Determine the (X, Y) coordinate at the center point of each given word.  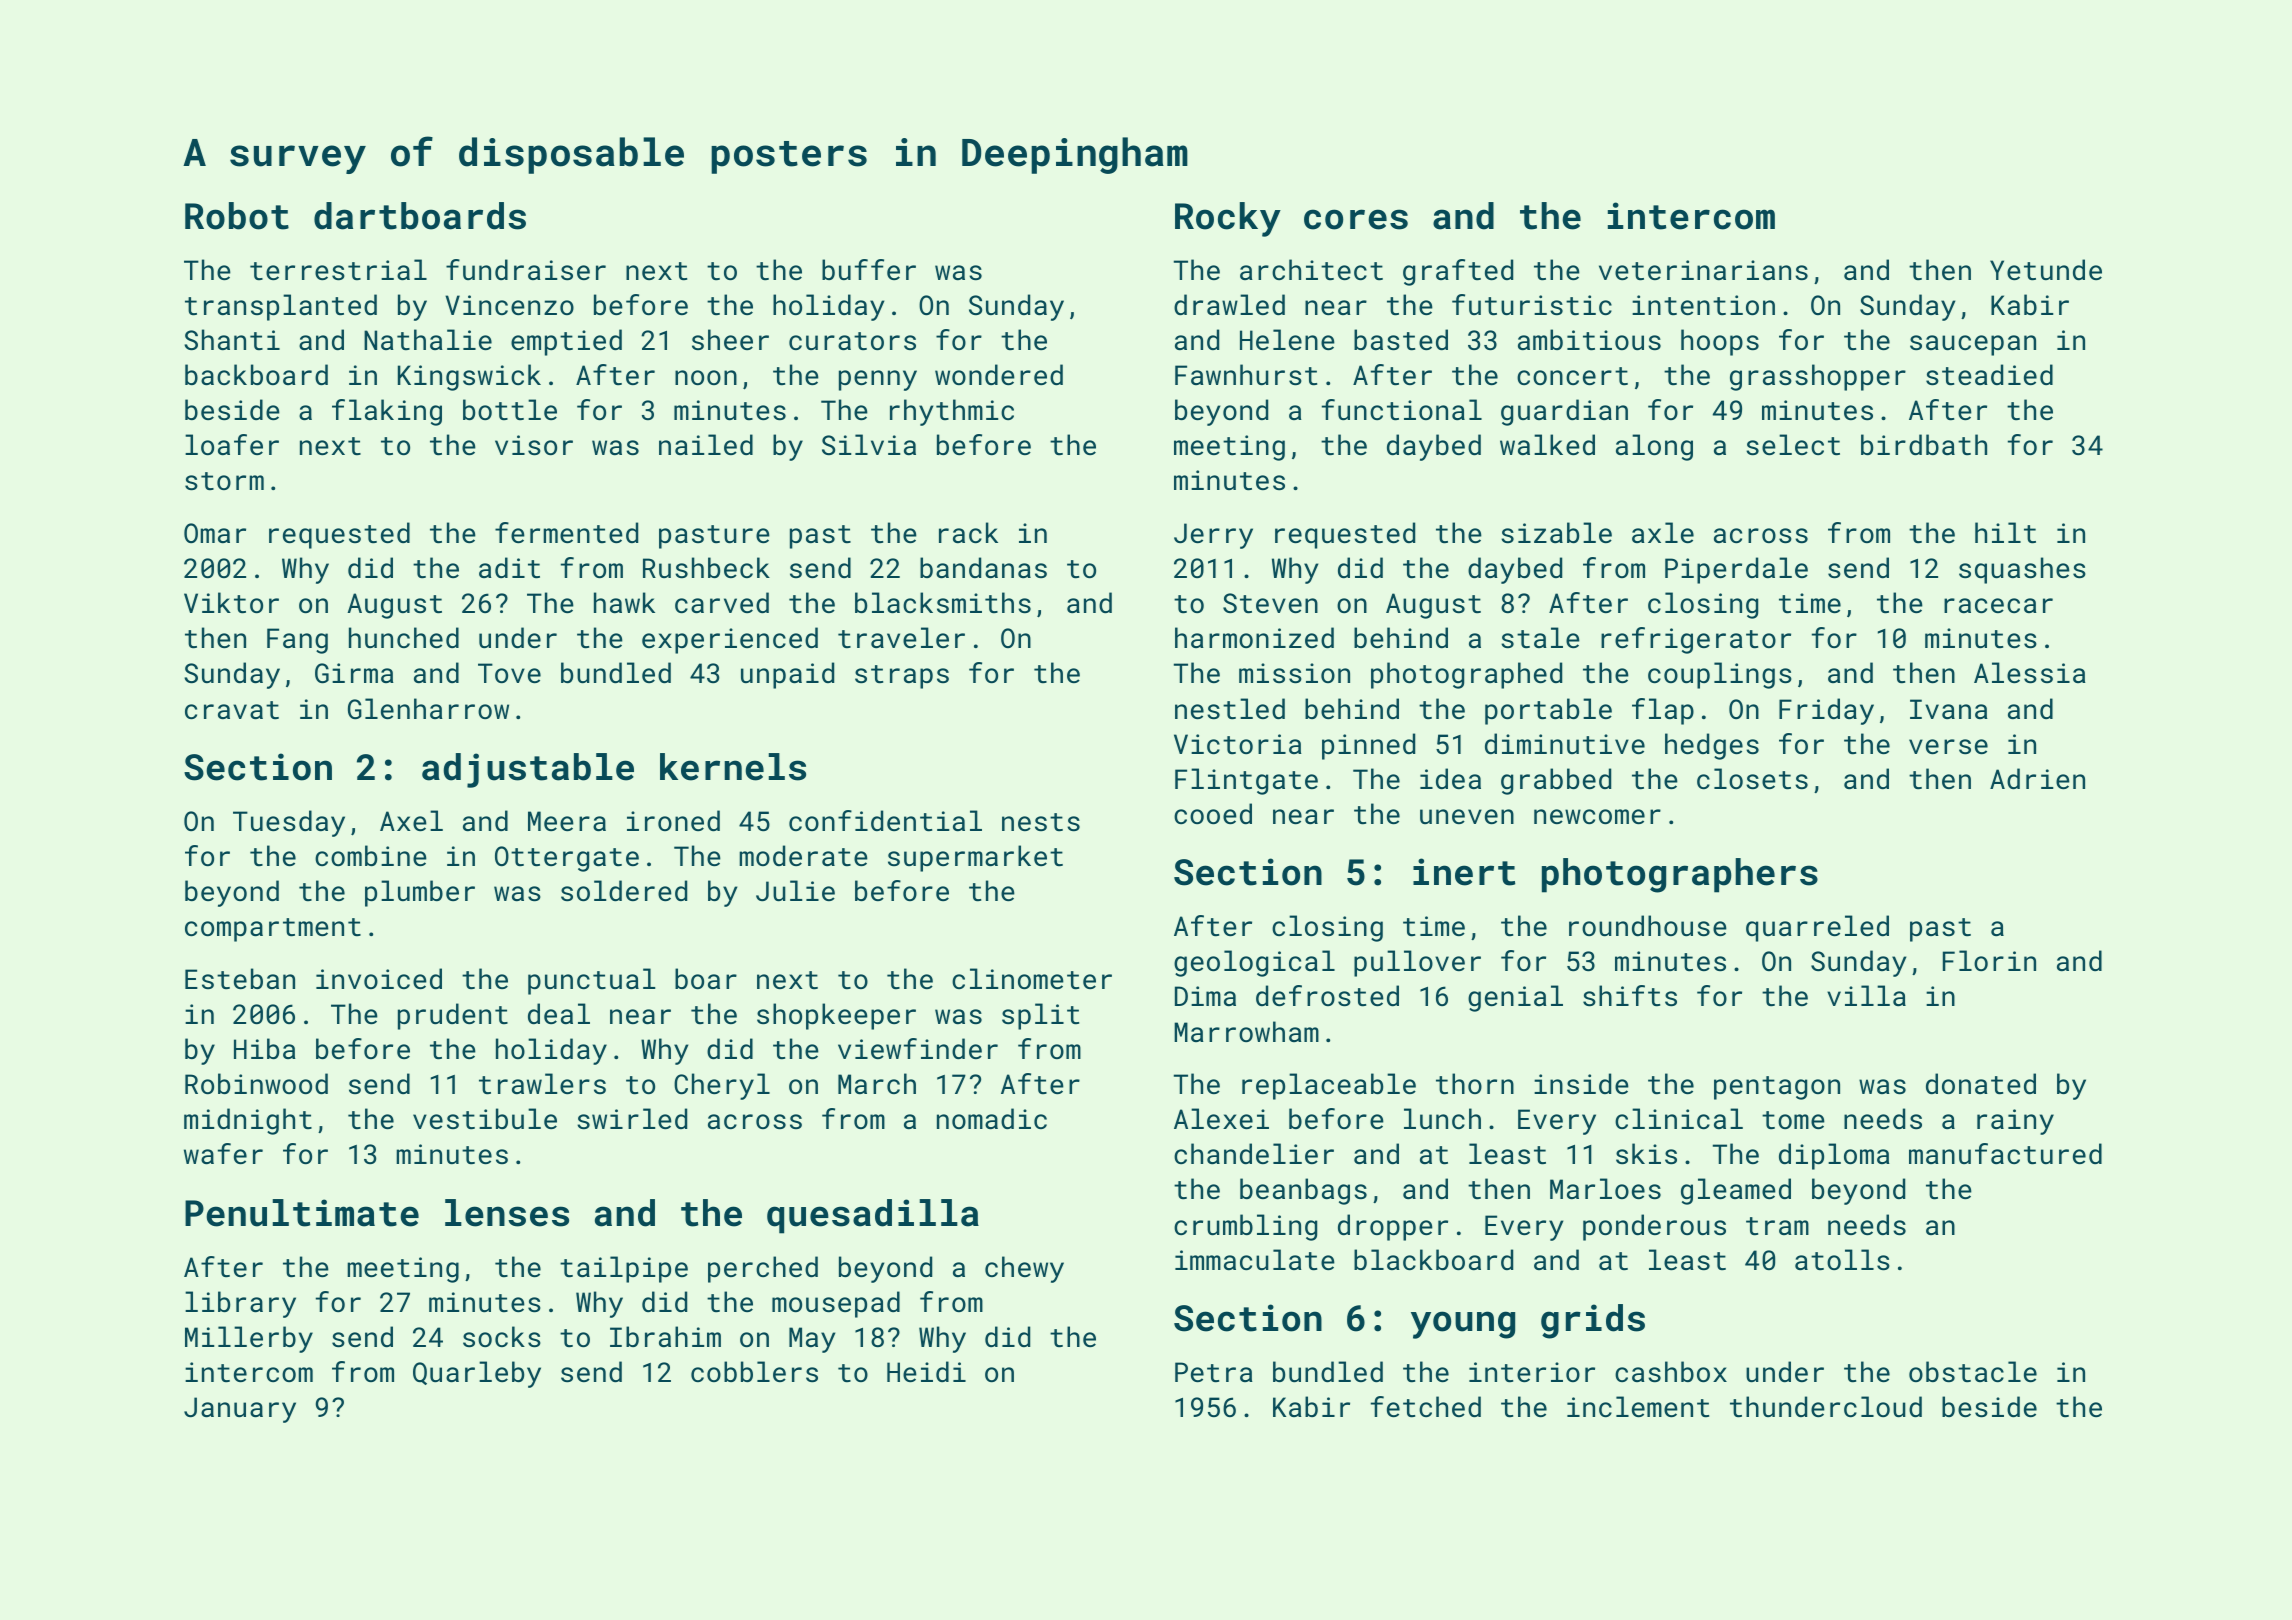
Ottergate (567, 859)
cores (1356, 219)
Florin (1989, 960)
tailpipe (624, 1269)
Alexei (1221, 1118)
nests (1041, 822)
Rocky (1228, 219)
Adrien (2037, 778)
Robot (237, 216)
